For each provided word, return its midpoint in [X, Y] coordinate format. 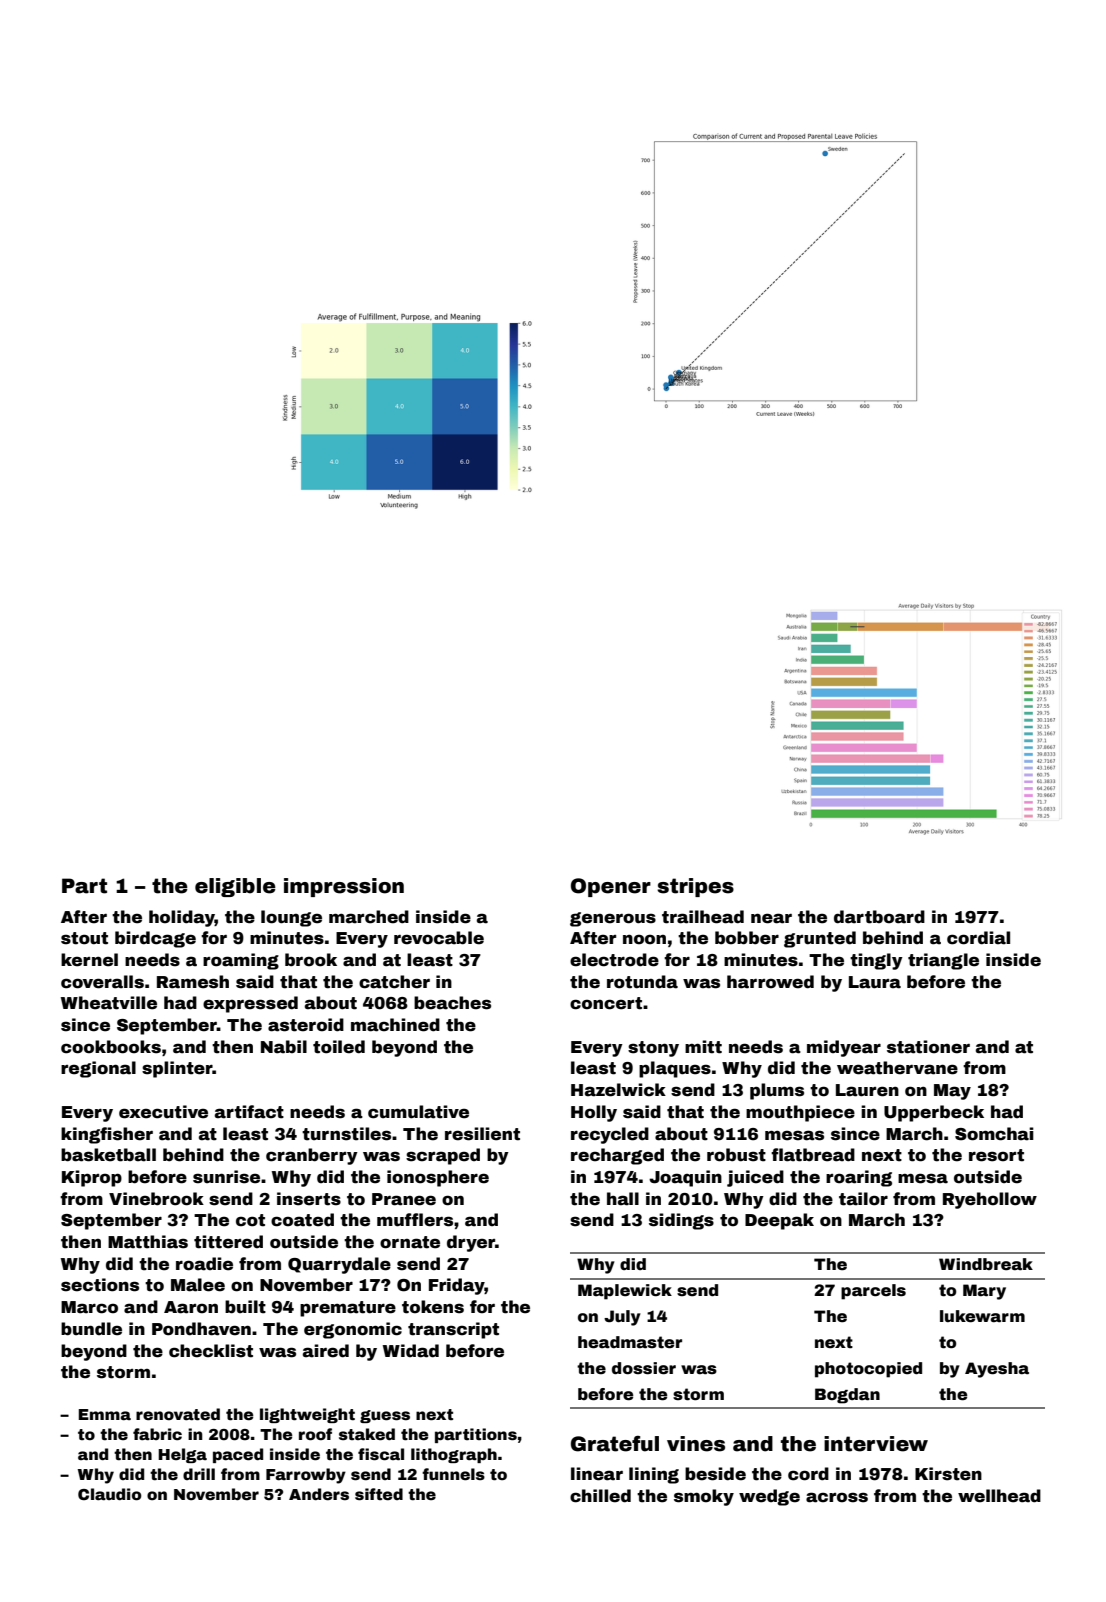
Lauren [867, 1090]
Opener [611, 887]
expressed [250, 1004]
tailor [863, 1199]
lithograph [454, 1455]
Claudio [109, 1494]
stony [653, 1049]
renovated [178, 1414]
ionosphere [438, 1178]
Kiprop [92, 1178]
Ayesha [997, 1370]
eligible [235, 887]
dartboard [879, 917]
